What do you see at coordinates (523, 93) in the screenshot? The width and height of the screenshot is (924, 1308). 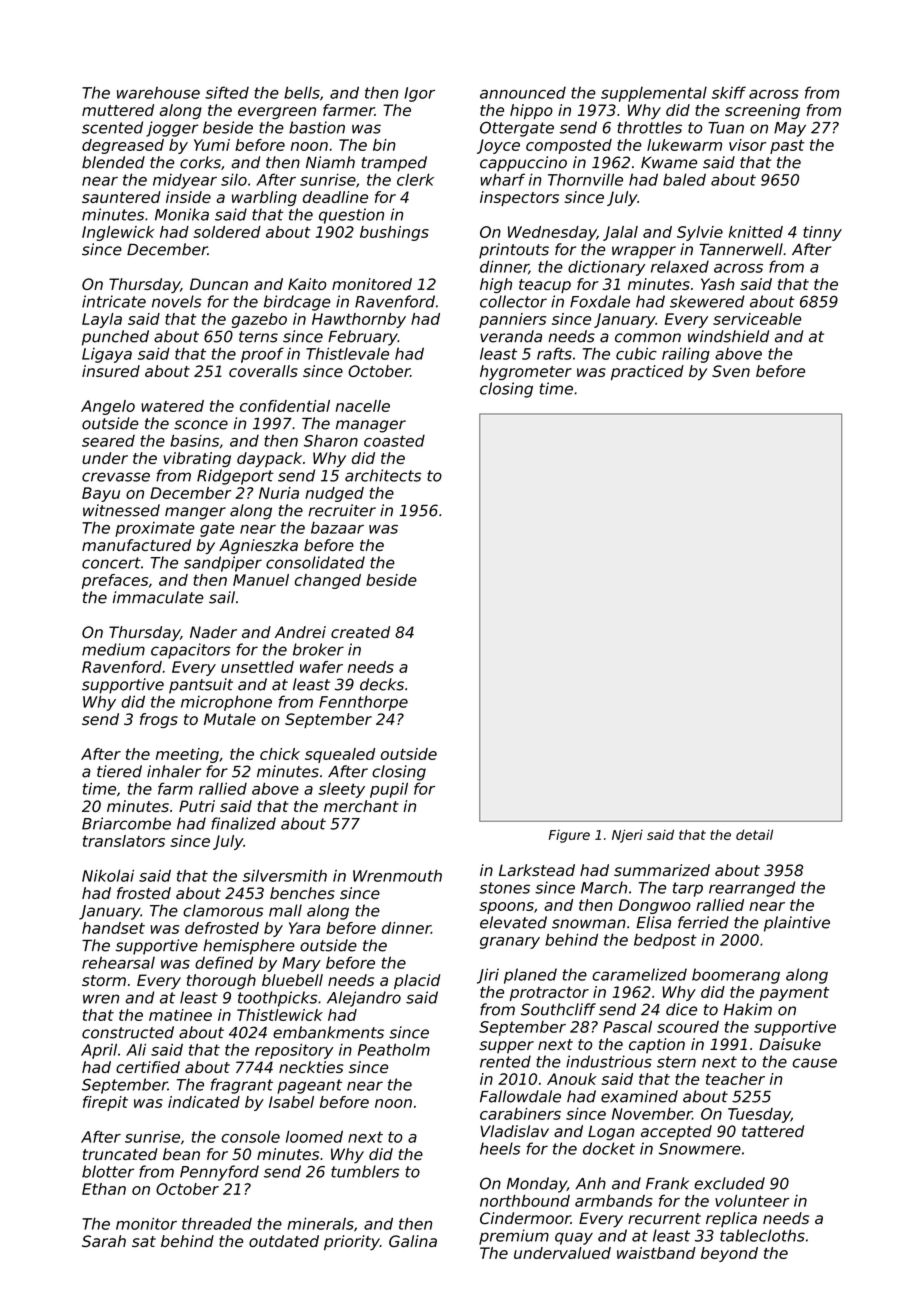 I see `announced` at bounding box center [523, 93].
